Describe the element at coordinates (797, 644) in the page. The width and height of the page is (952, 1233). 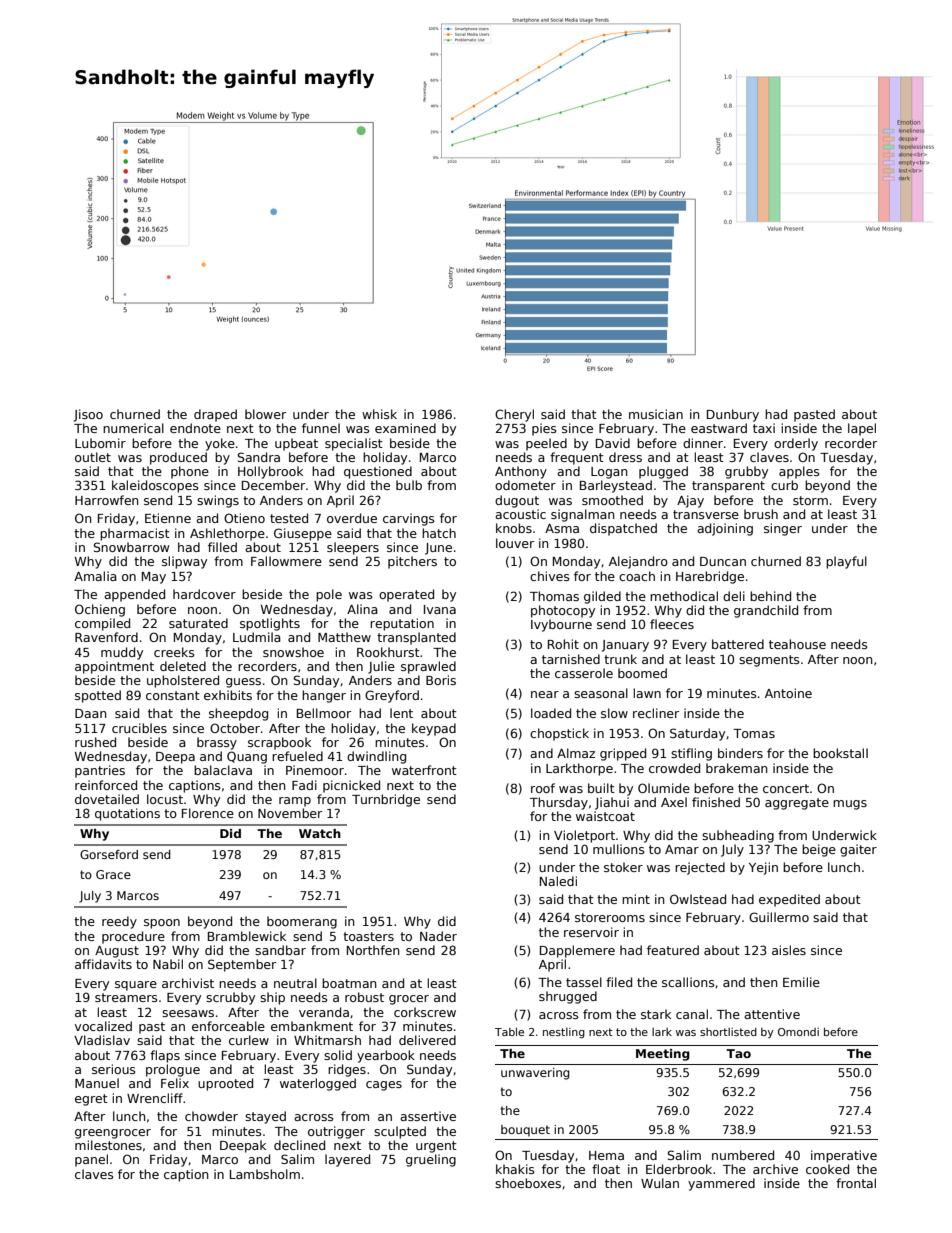
I see `teahouse` at that location.
